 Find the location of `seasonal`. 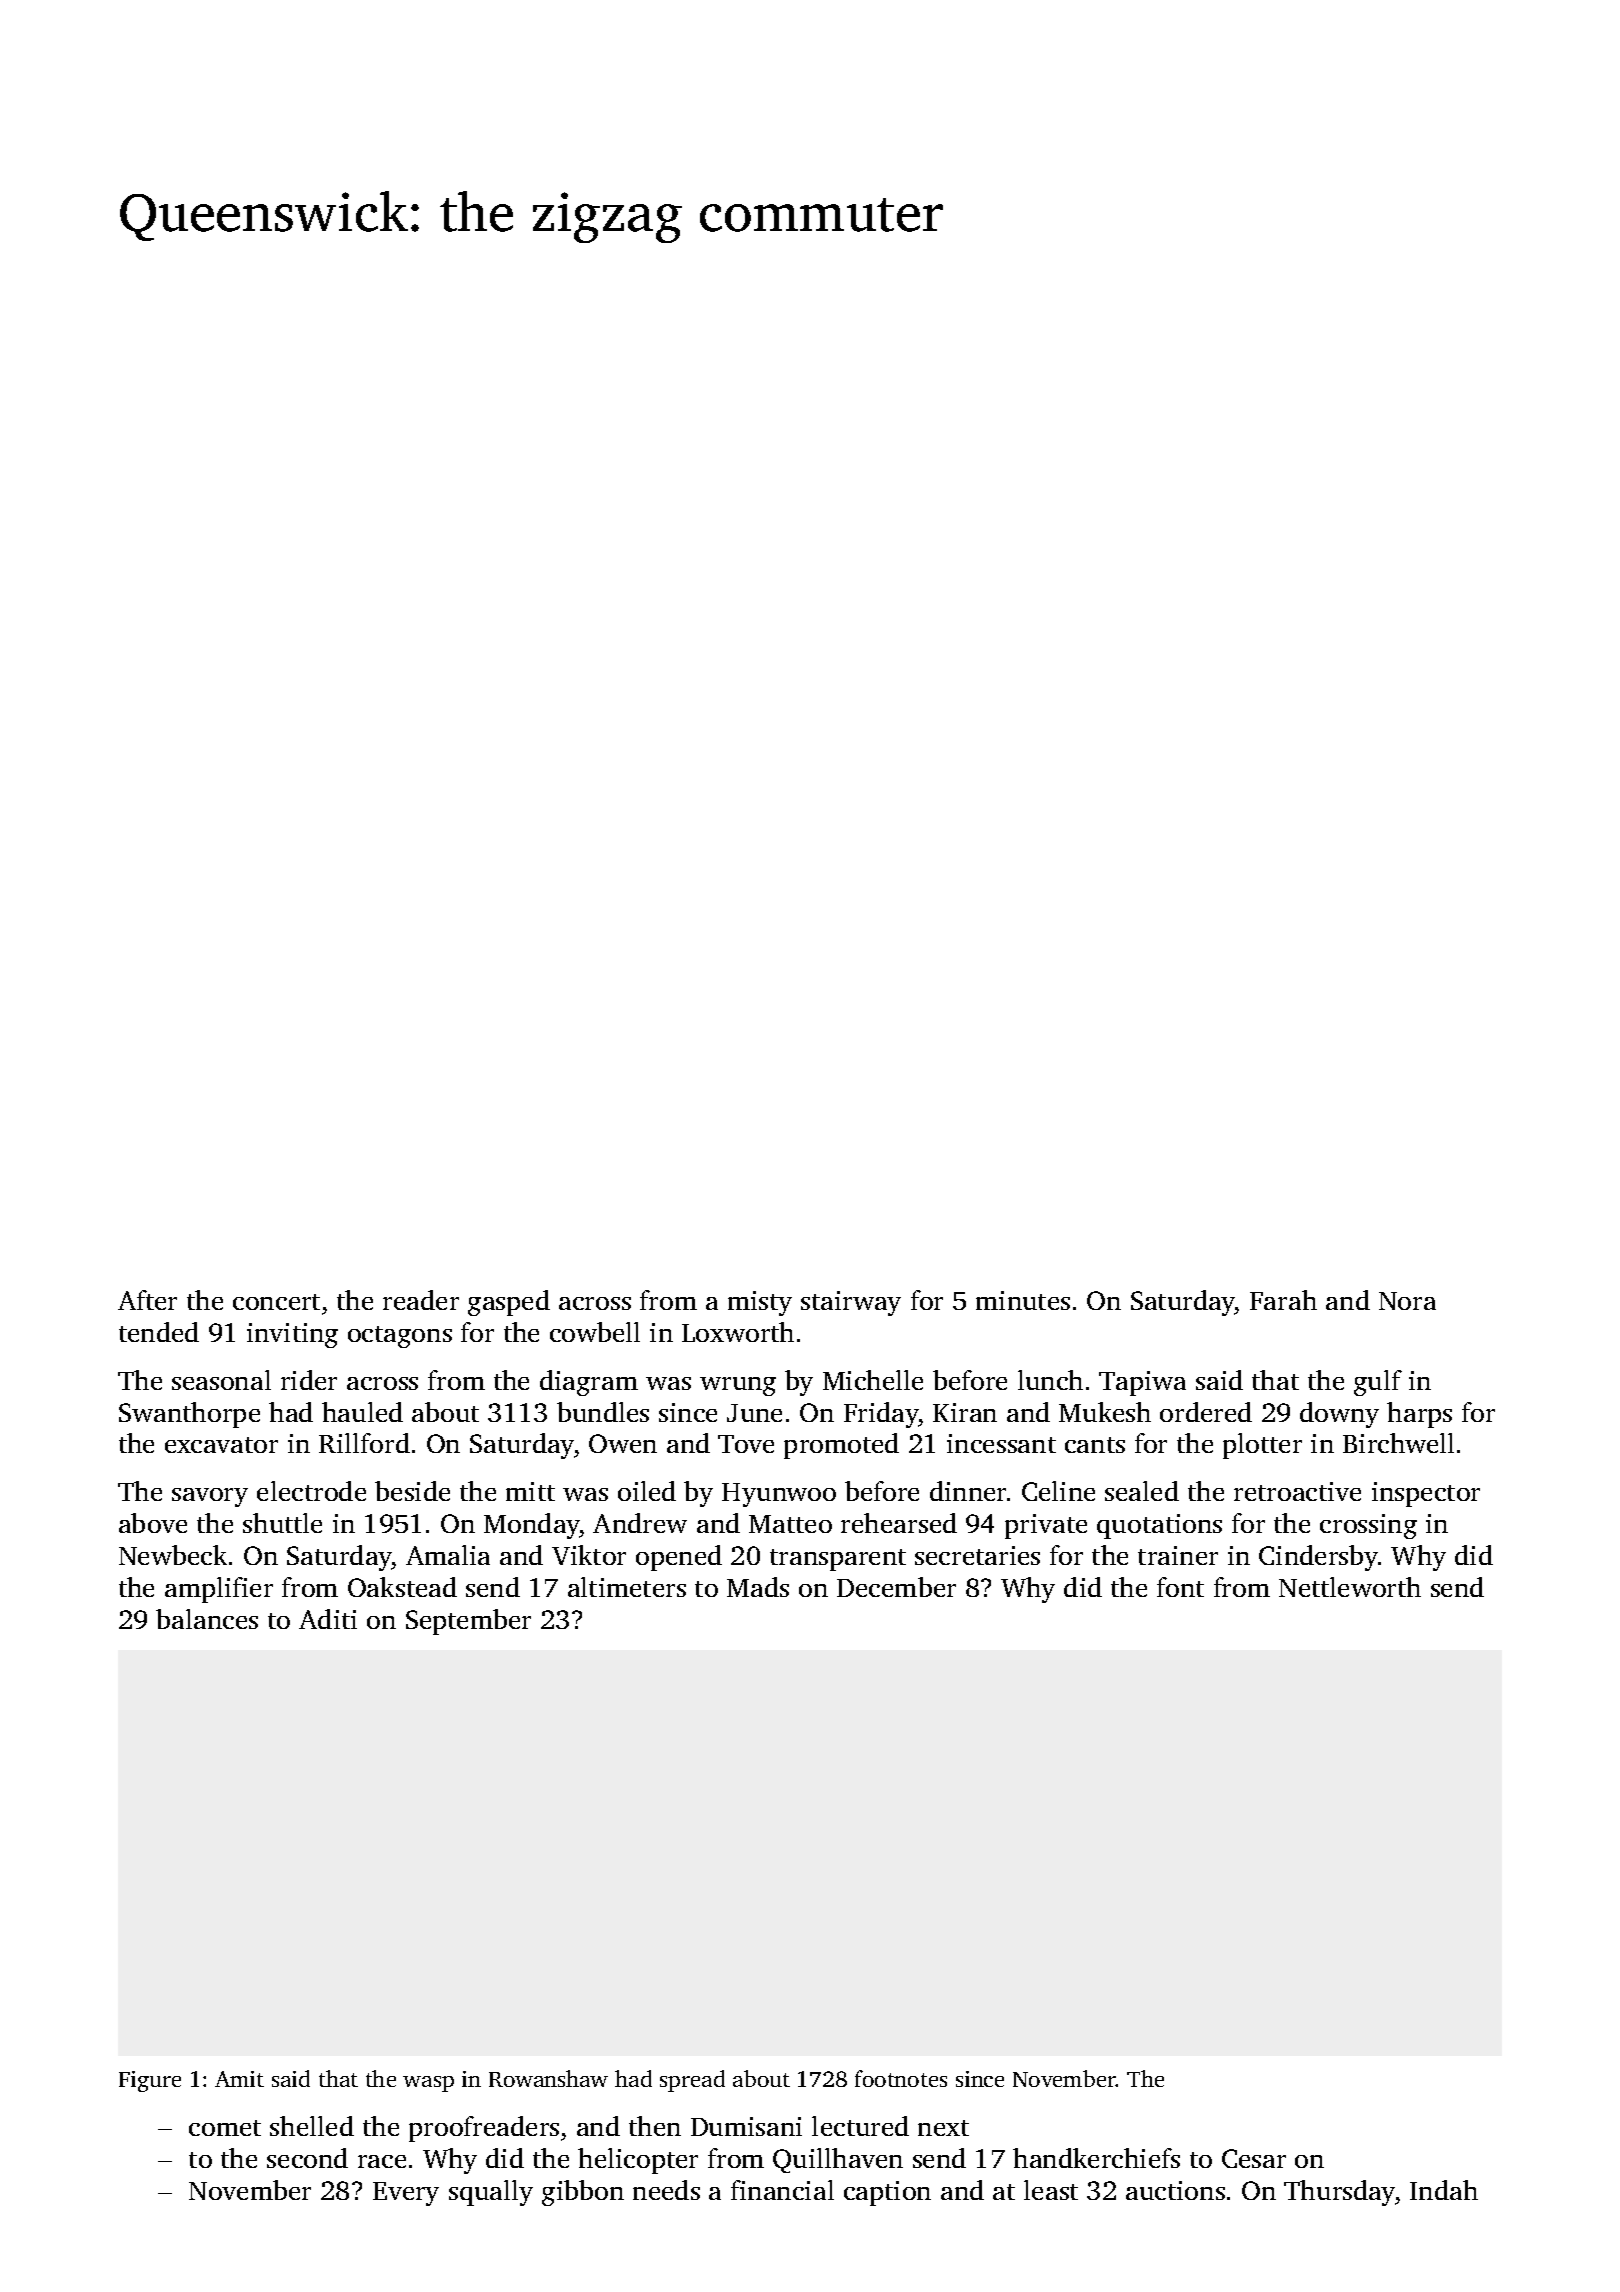

seasonal is located at coordinates (221, 1380).
